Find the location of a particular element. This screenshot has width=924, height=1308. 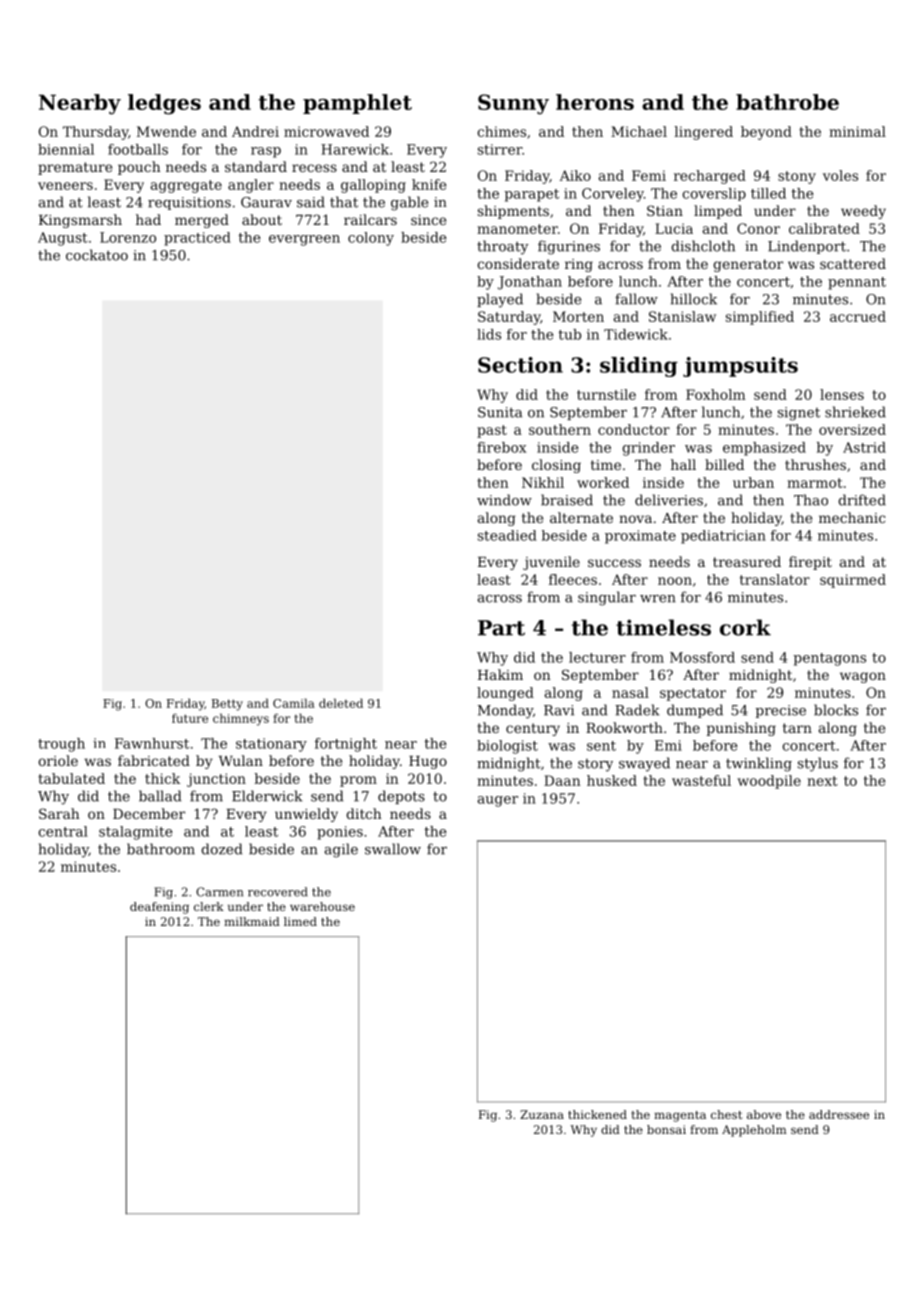

accrued is located at coordinates (858, 316).
